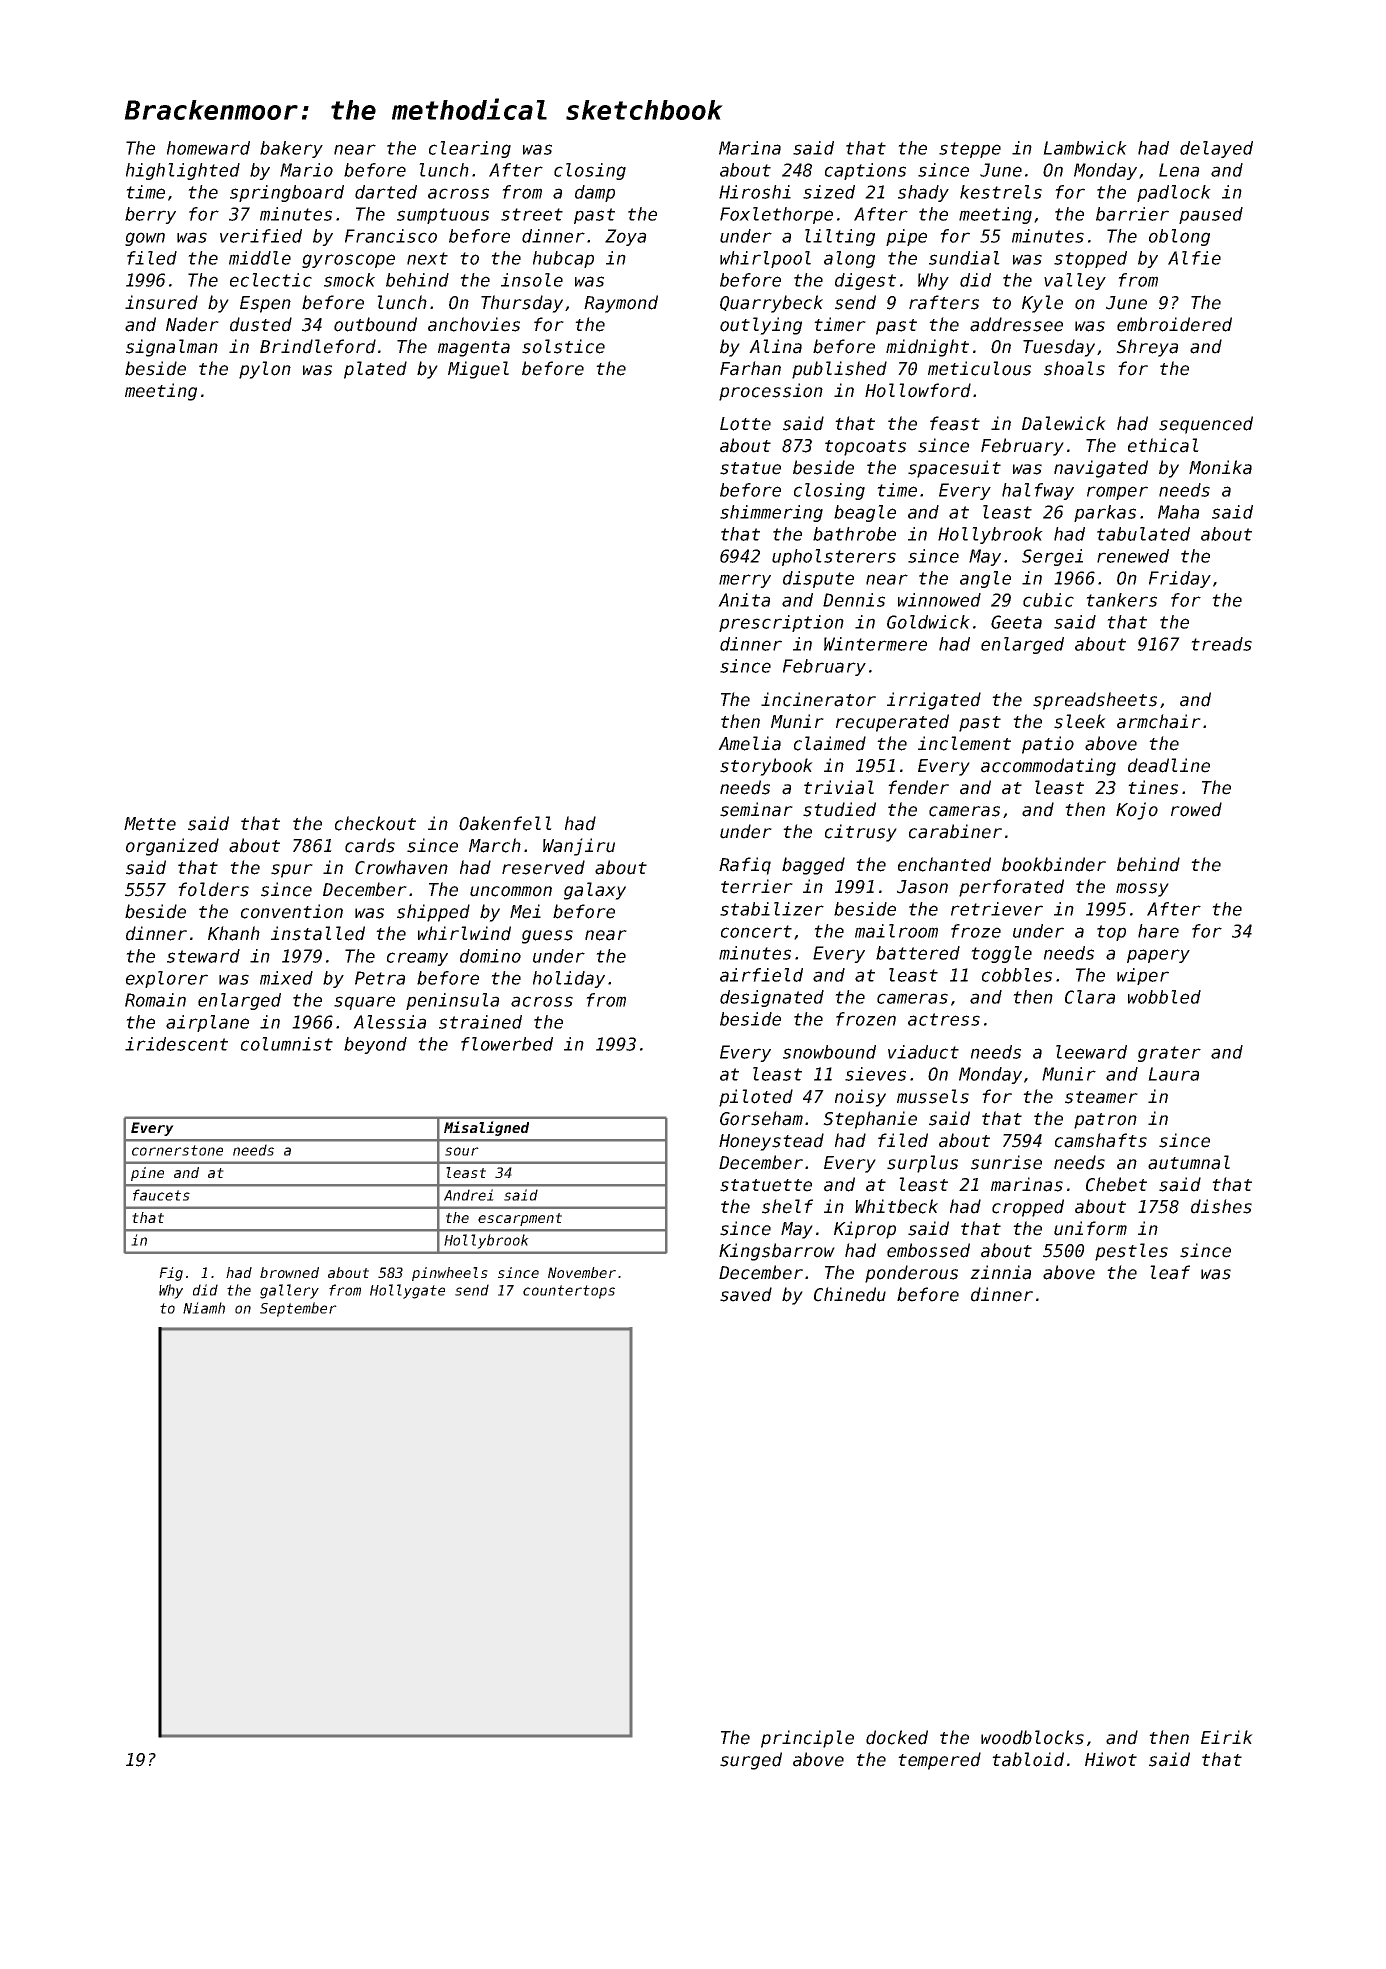 This screenshot has width=1386, height=1969. I want to click on clearing, so click(470, 149).
